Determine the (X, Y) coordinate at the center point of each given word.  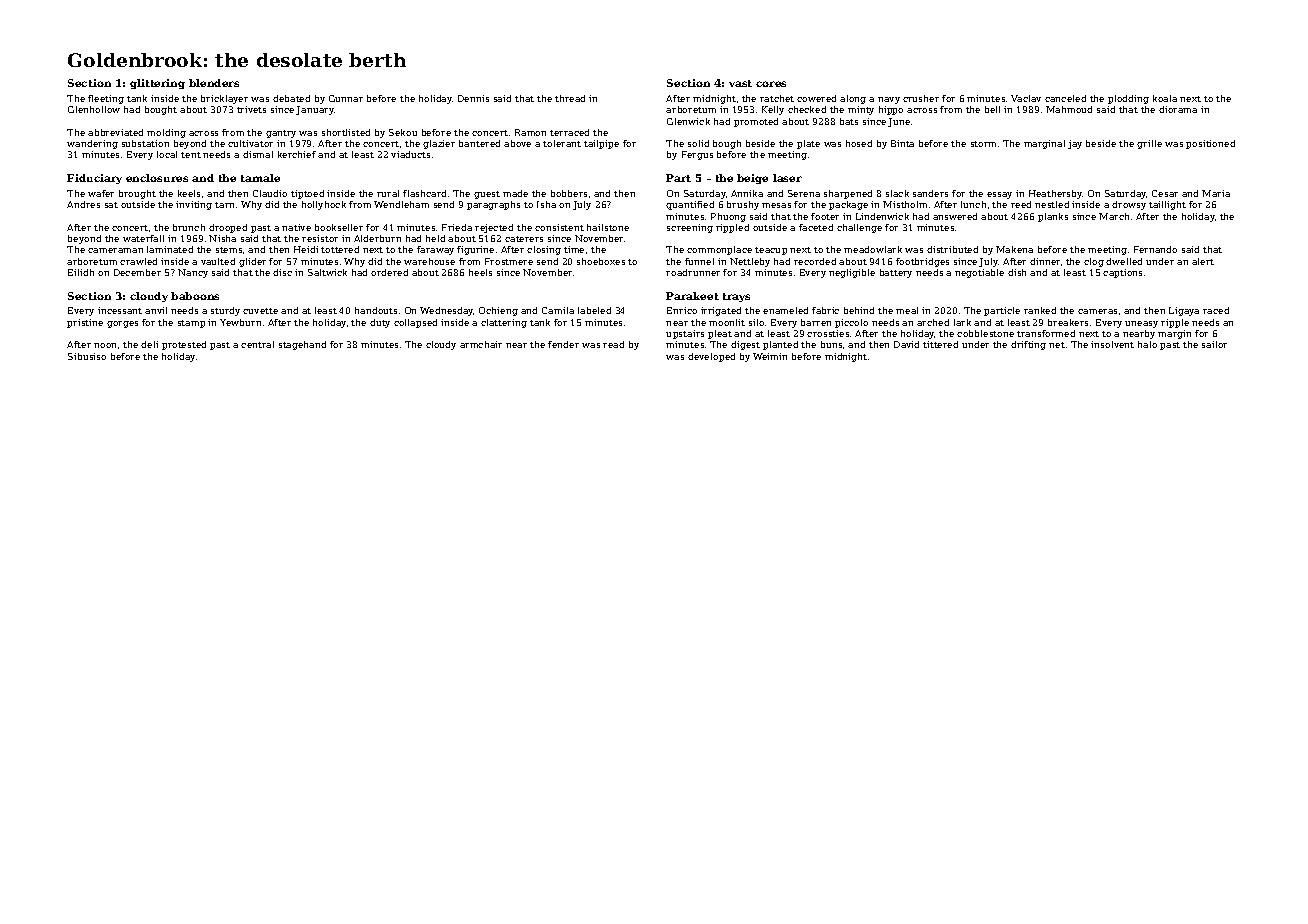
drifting (1028, 345)
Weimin (770, 356)
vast (740, 83)
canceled (1065, 98)
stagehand (302, 345)
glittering (157, 84)
